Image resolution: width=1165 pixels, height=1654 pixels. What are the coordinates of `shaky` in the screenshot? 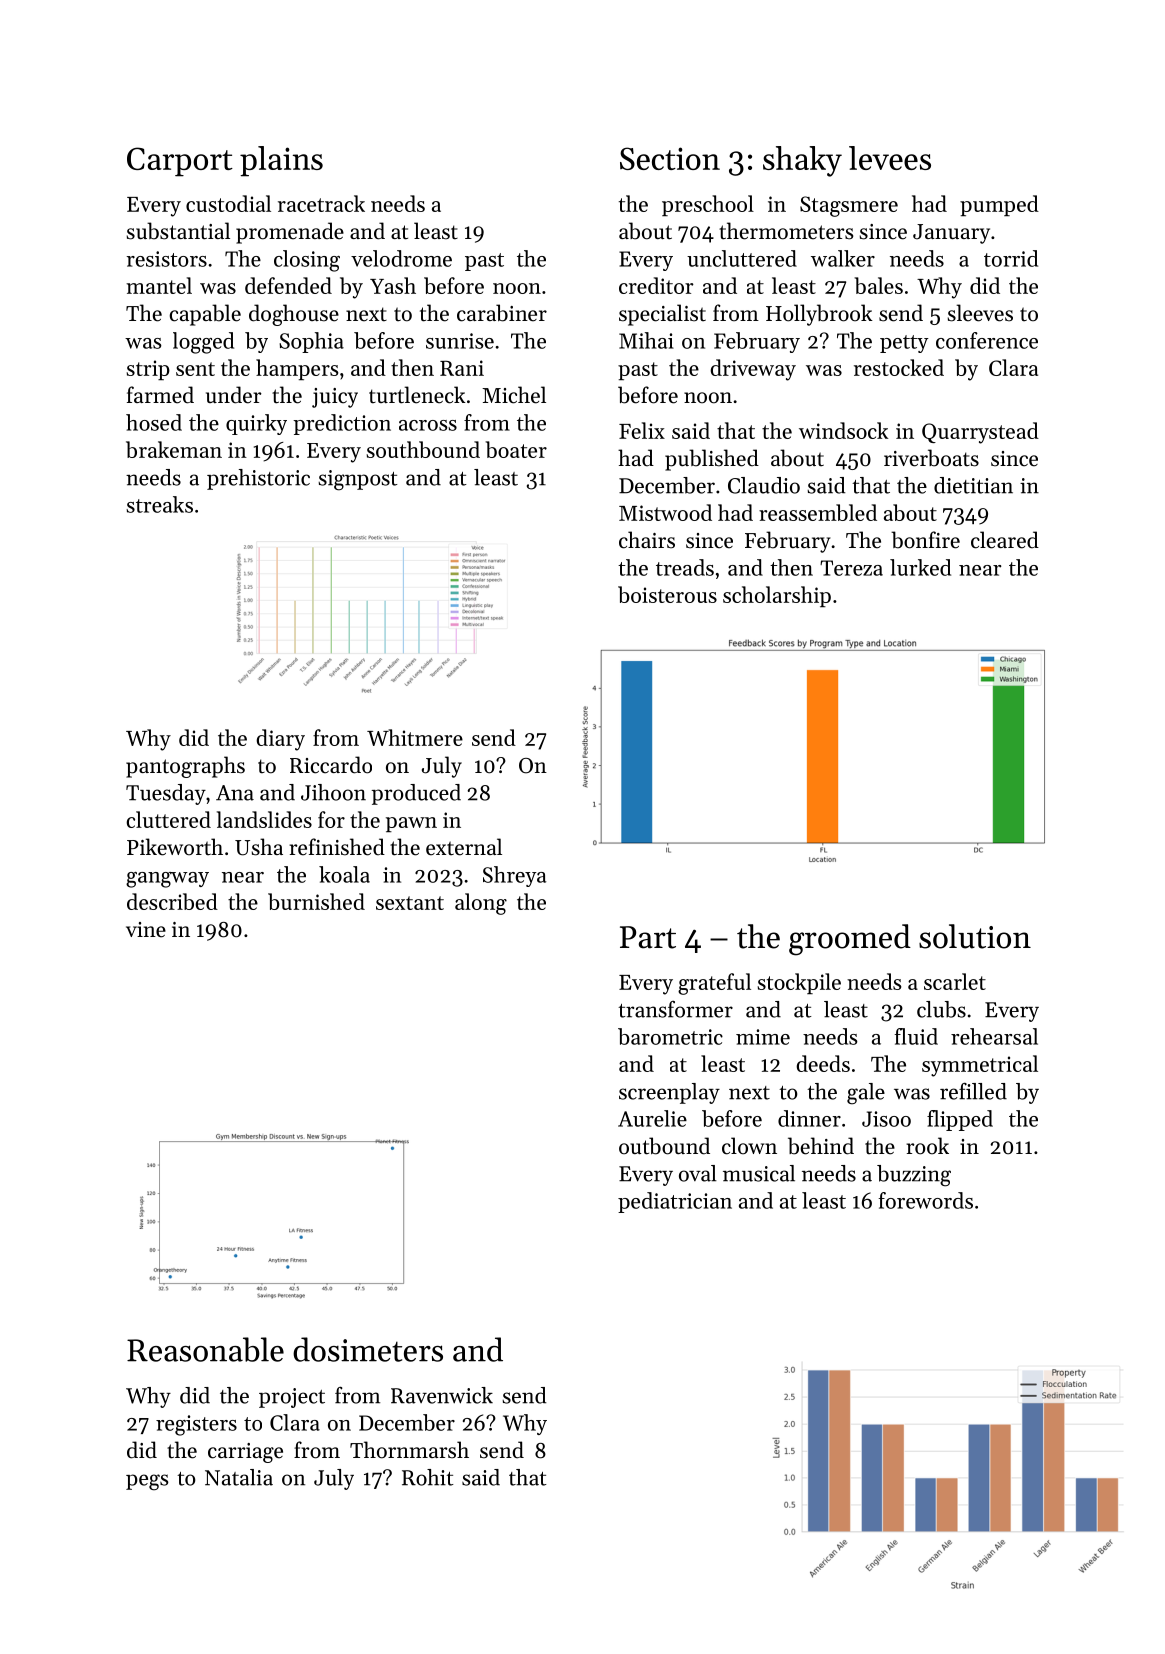 It's located at (802, 161).
